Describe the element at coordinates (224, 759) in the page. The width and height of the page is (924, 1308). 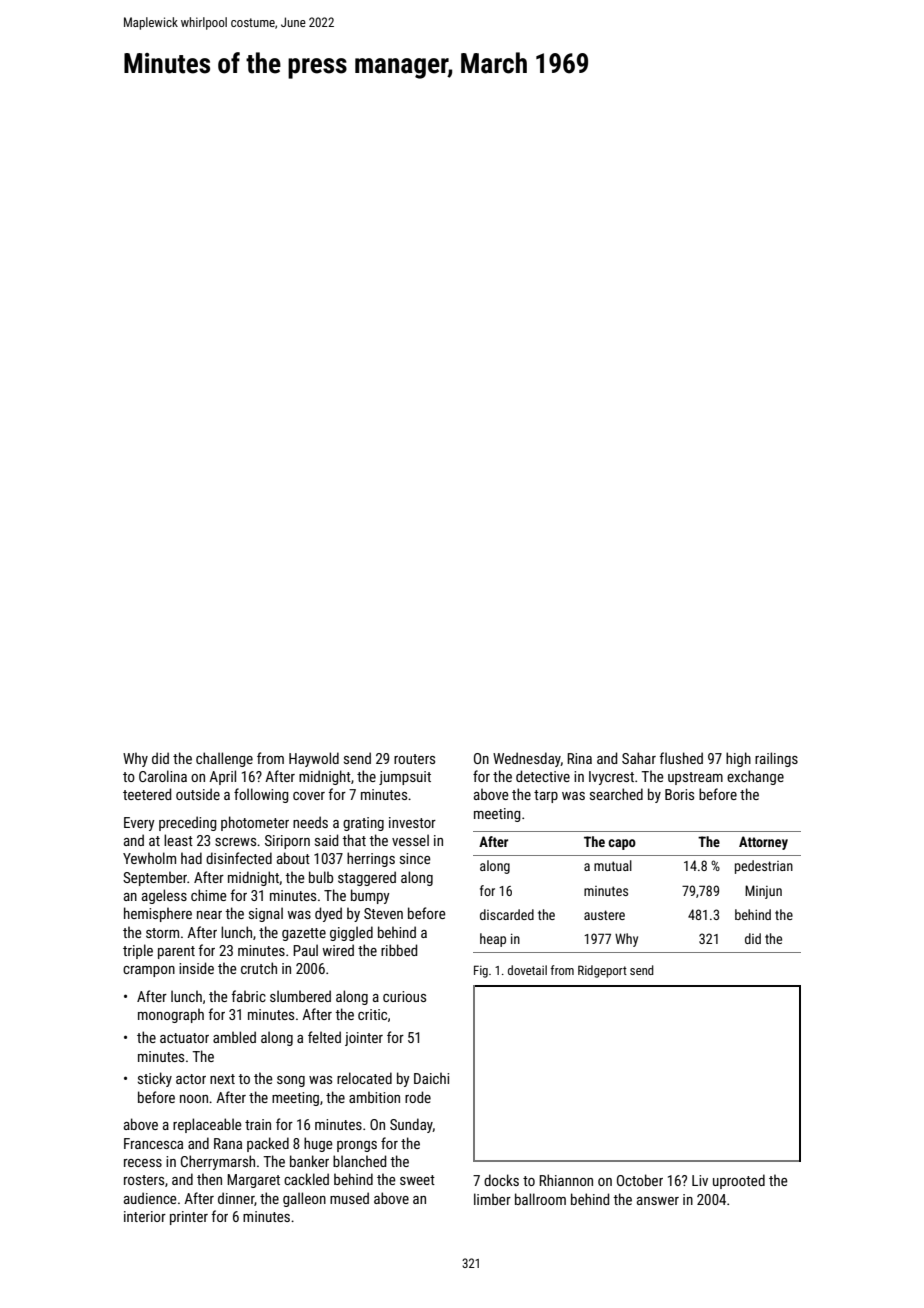
I see `challenge` at that location.
